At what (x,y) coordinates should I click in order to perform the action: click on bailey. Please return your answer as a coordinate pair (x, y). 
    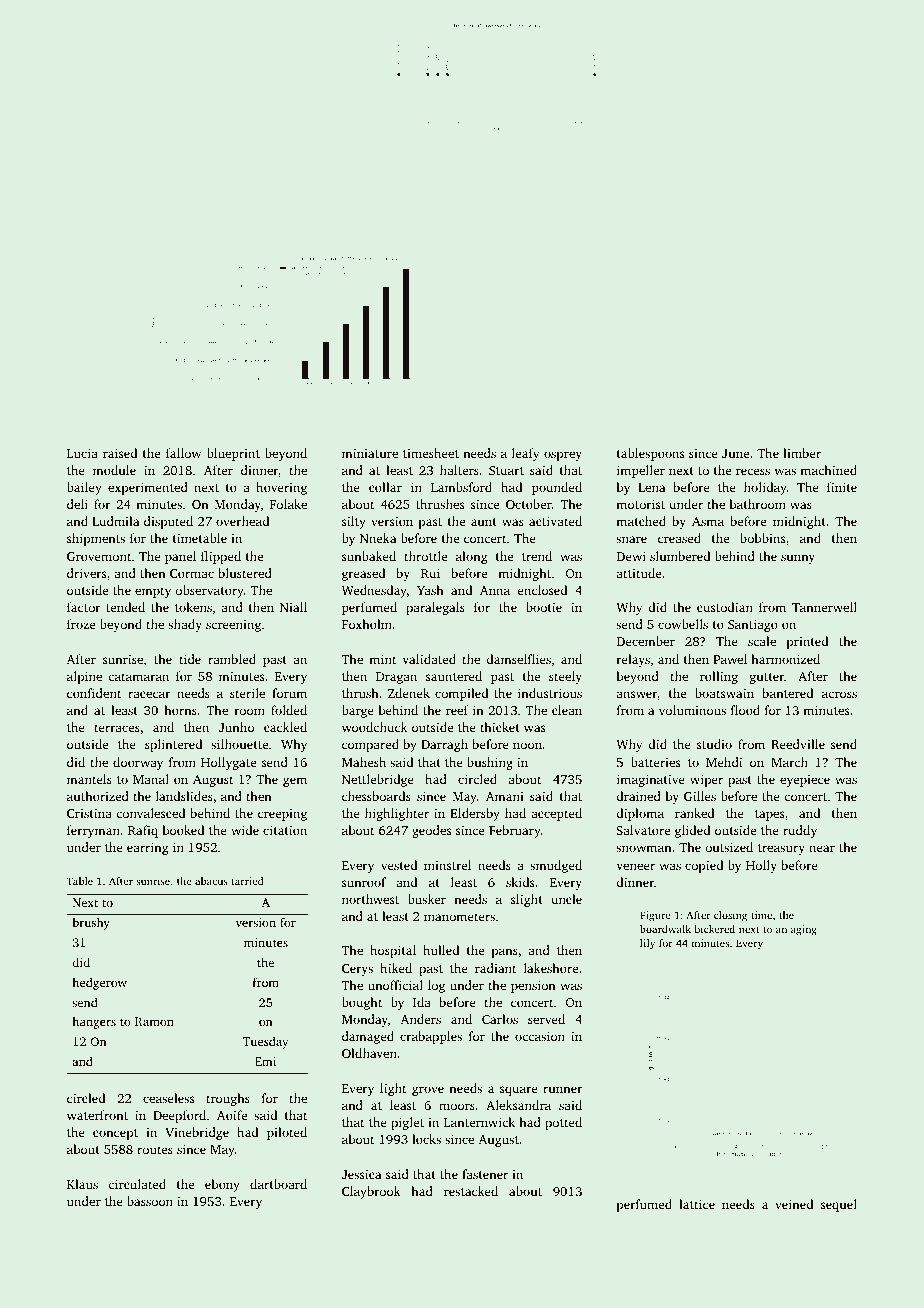
    Looking at the image, I should click on (84, 488).
